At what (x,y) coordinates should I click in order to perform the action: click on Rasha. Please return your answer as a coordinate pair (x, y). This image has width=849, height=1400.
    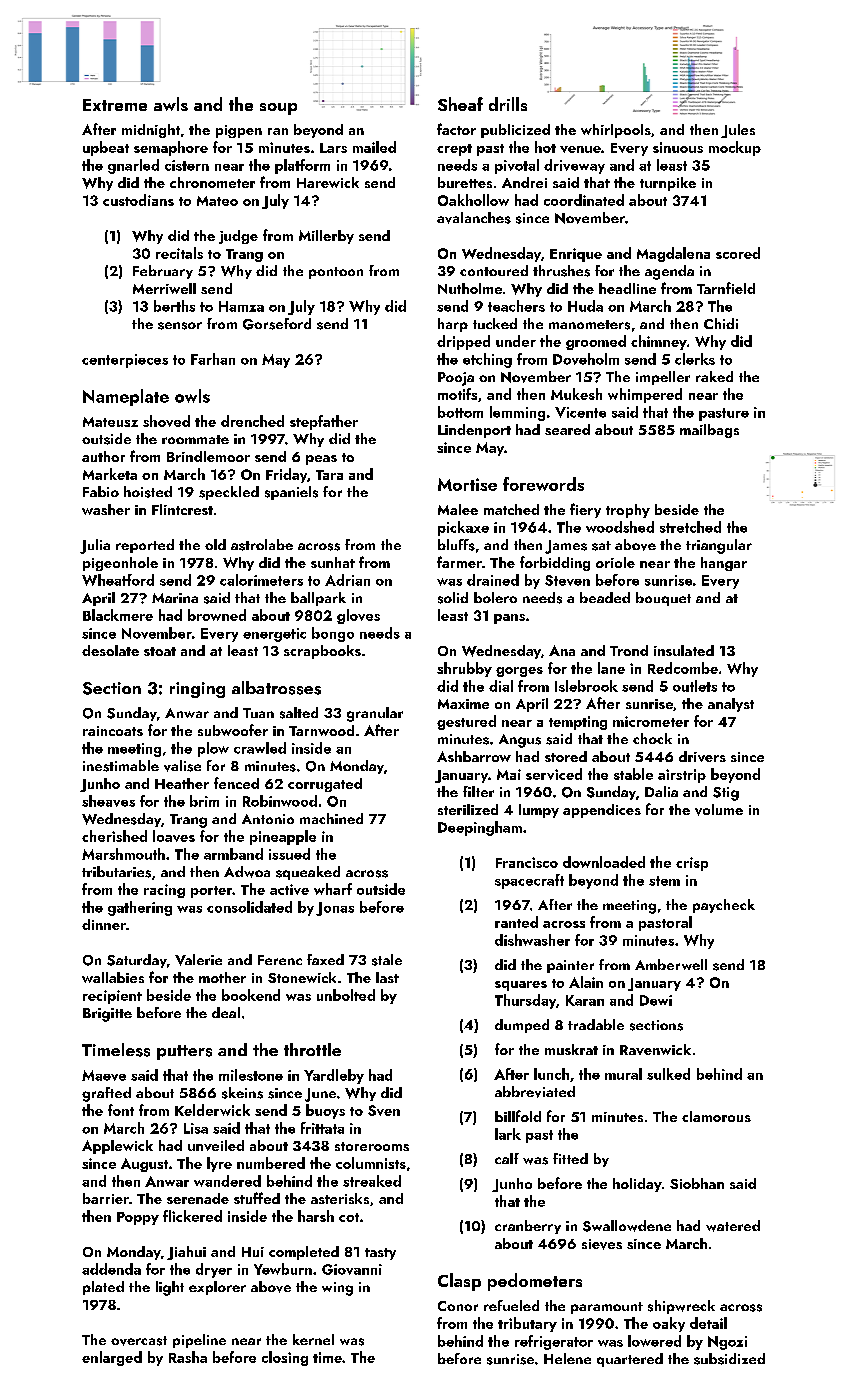
    Looking at the image, I should click on (188, 1357).
